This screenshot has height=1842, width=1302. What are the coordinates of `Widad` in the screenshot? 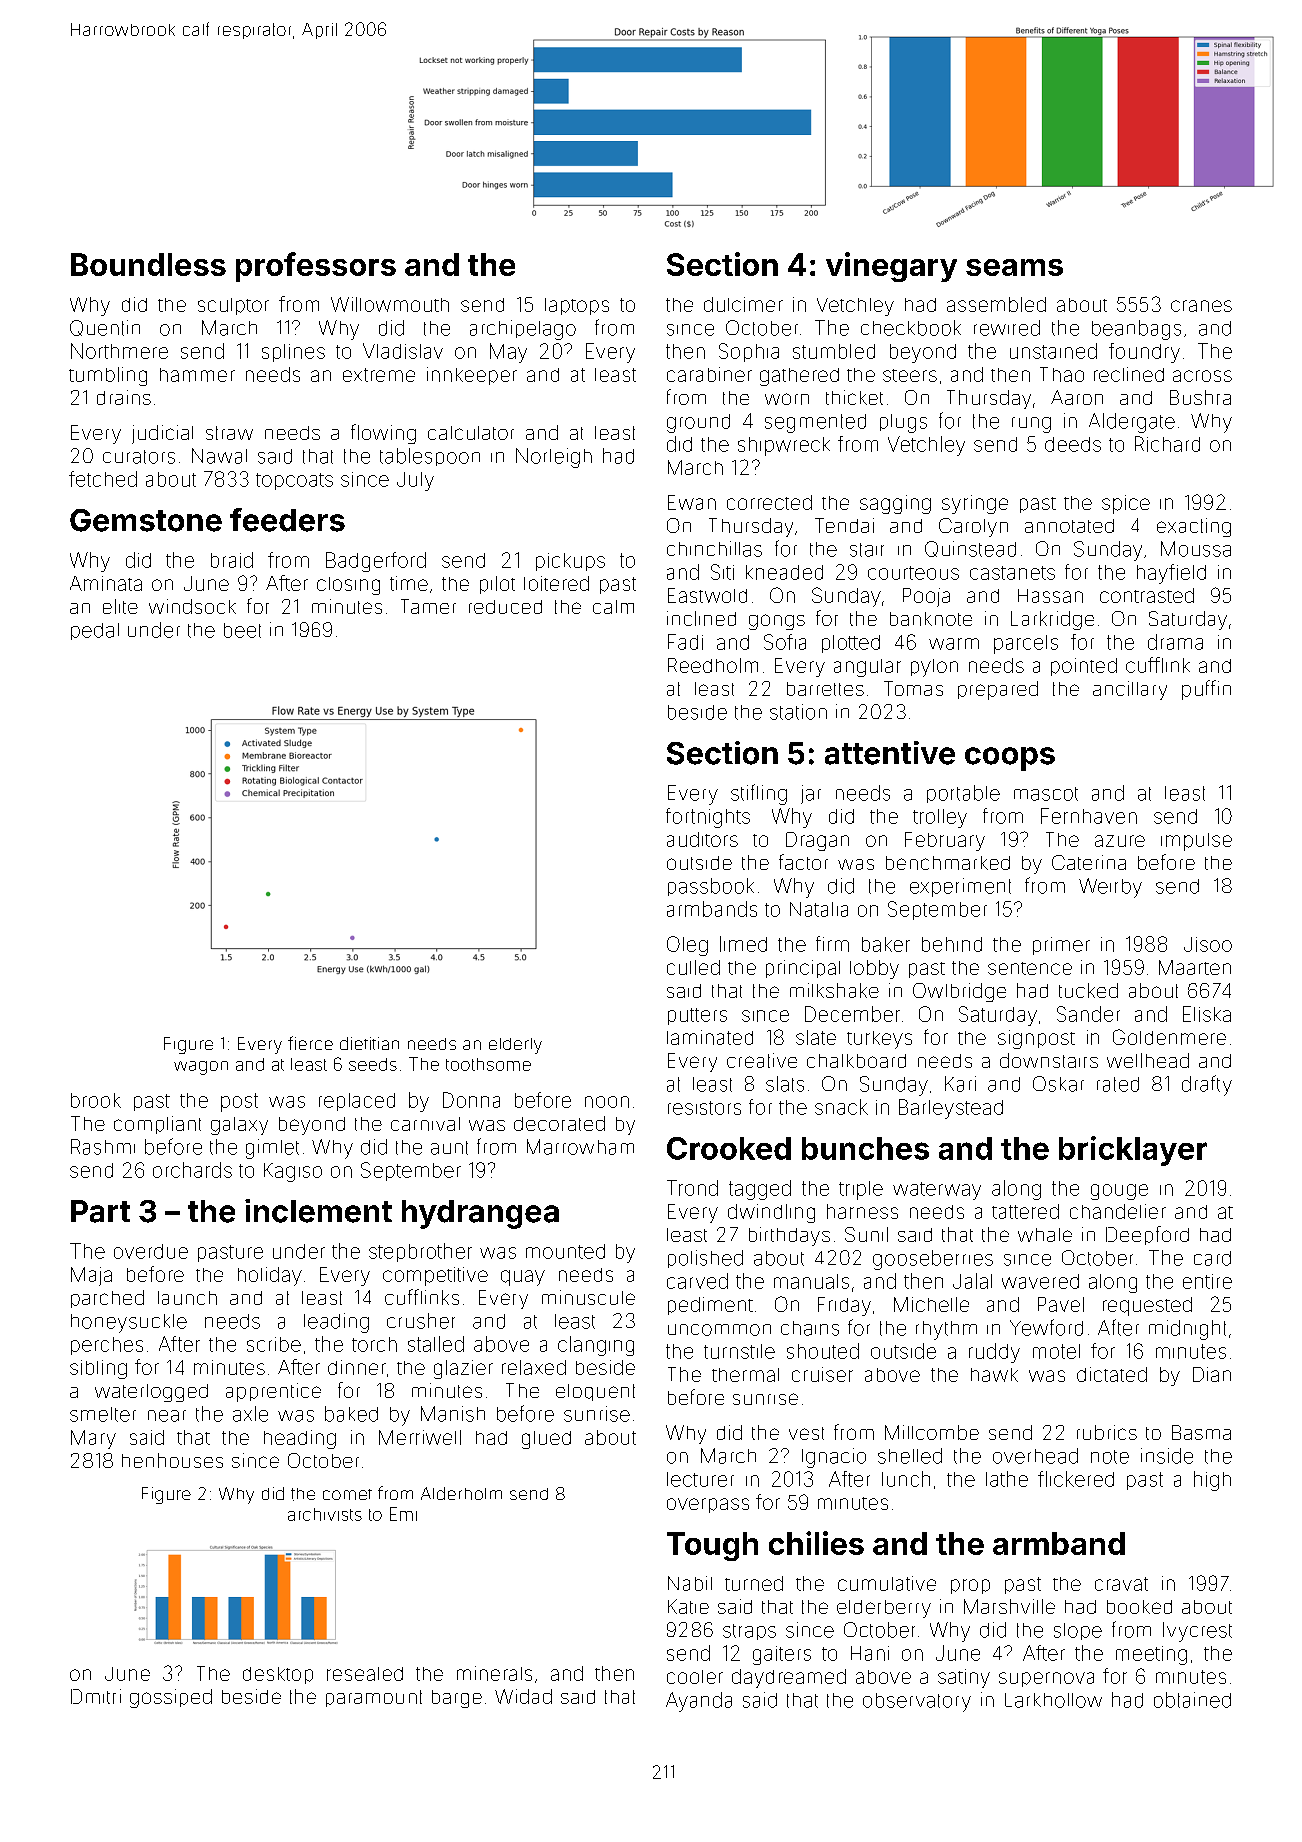 It's located at (523, 1696).
